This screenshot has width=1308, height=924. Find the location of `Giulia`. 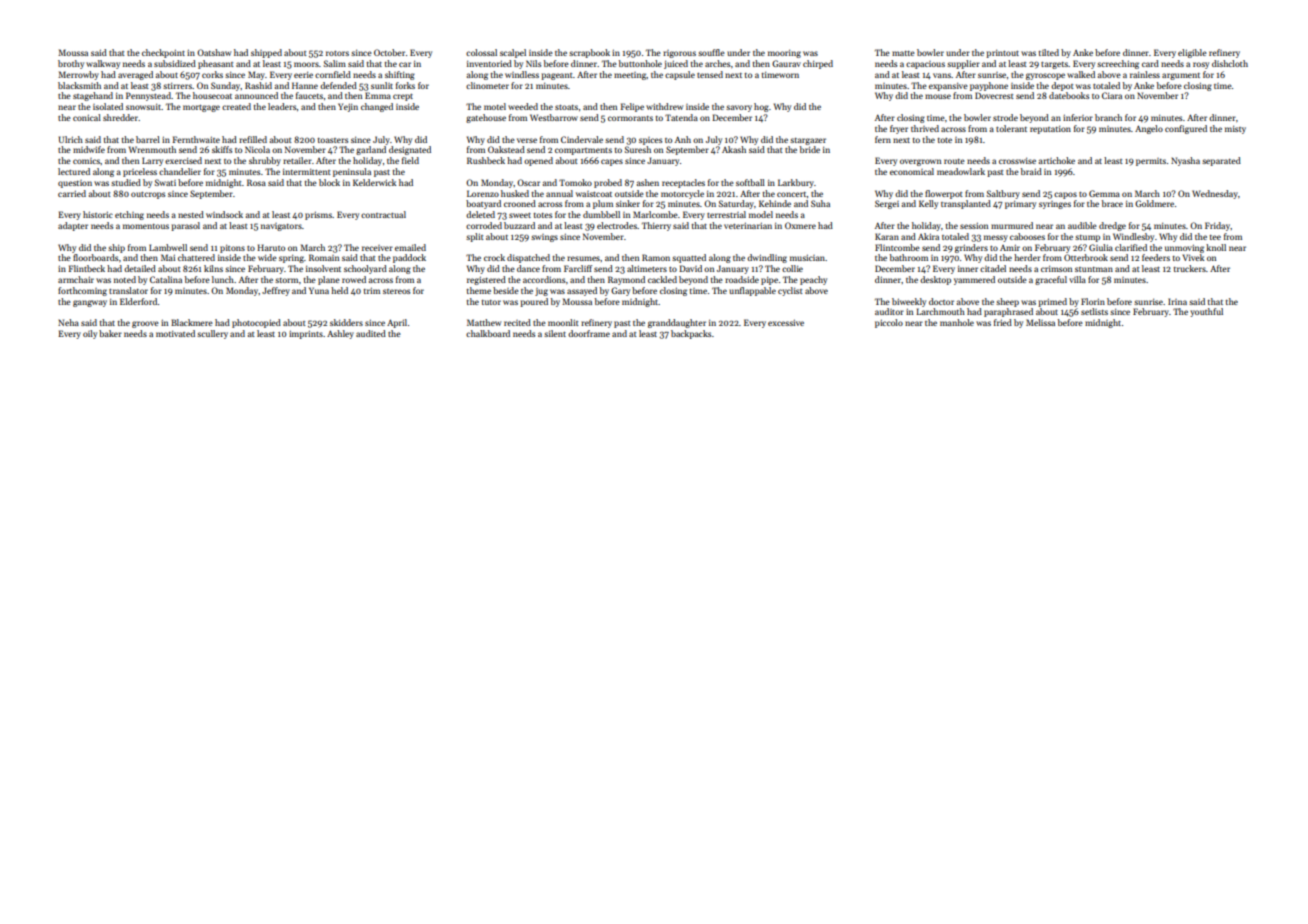

Giulia is located at coordinates (1101, 247).
